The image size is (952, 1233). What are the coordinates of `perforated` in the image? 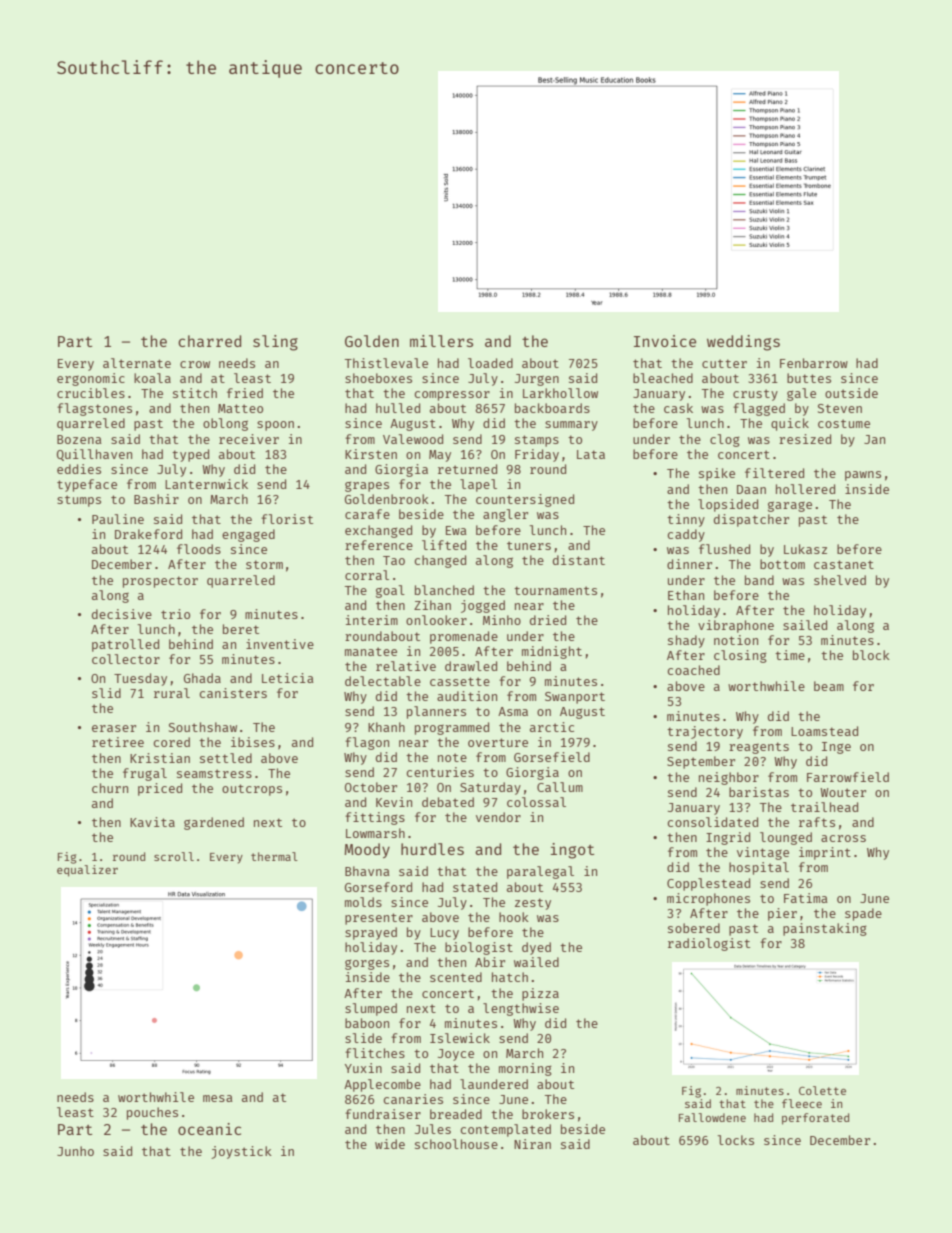 It's located at (815, 1119).
